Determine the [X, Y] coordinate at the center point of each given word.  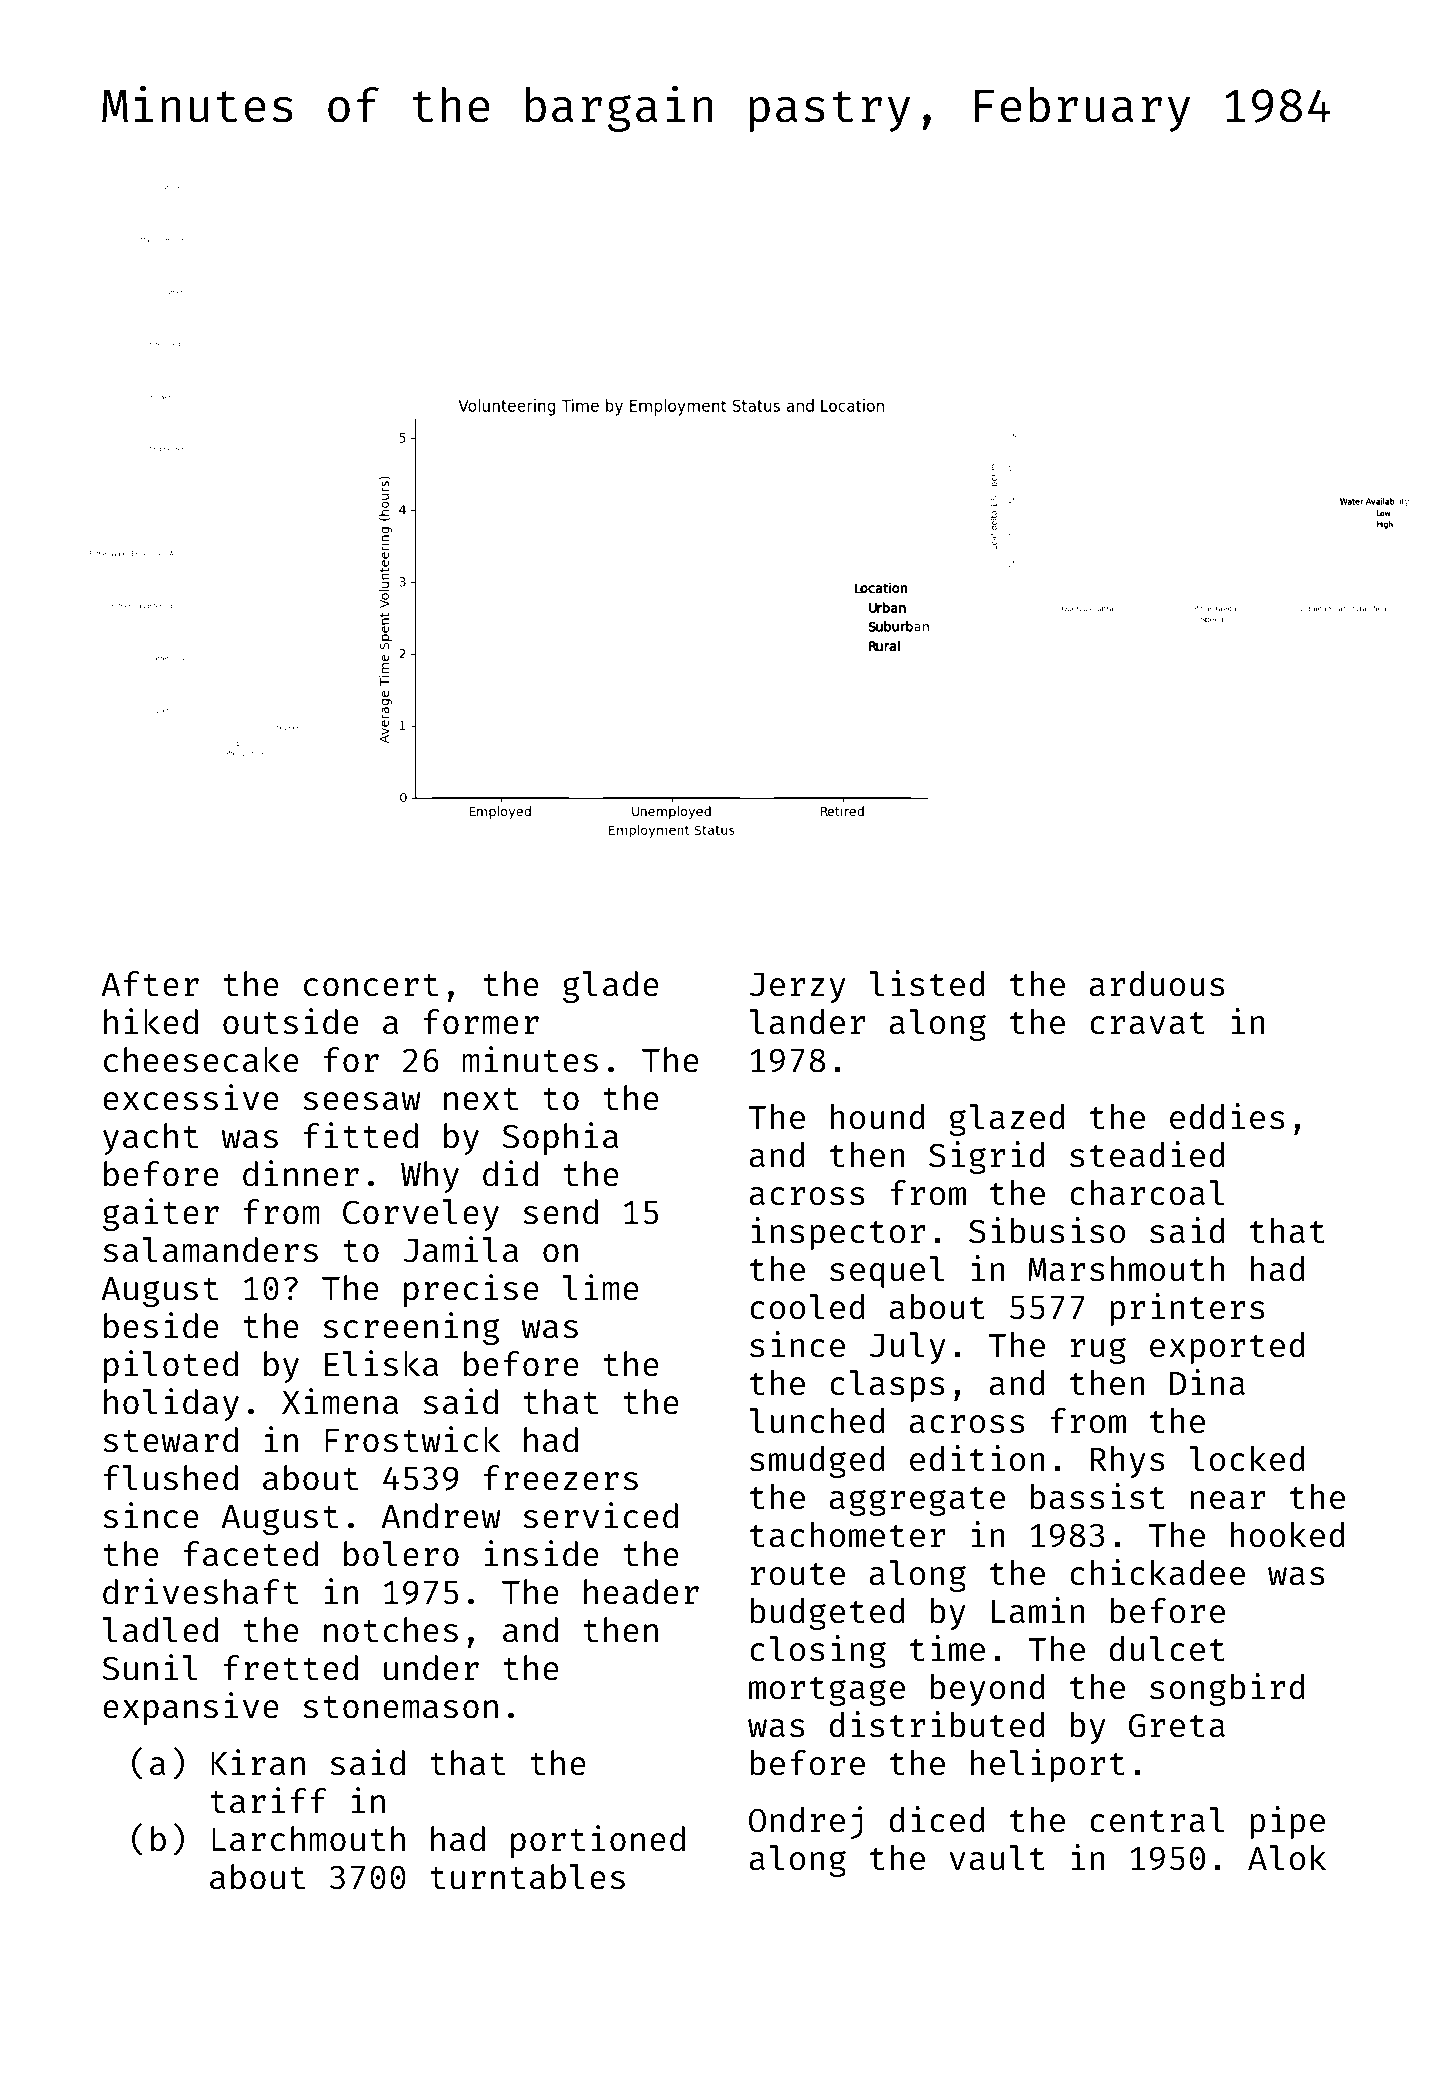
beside [161, 1325]
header [641, 1592]
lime [601, 1287]
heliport [1048, 1765]
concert [371, 985]
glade [611, 987]
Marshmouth [1126, 1269]
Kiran [258, 1762]
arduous [1157, 984]
